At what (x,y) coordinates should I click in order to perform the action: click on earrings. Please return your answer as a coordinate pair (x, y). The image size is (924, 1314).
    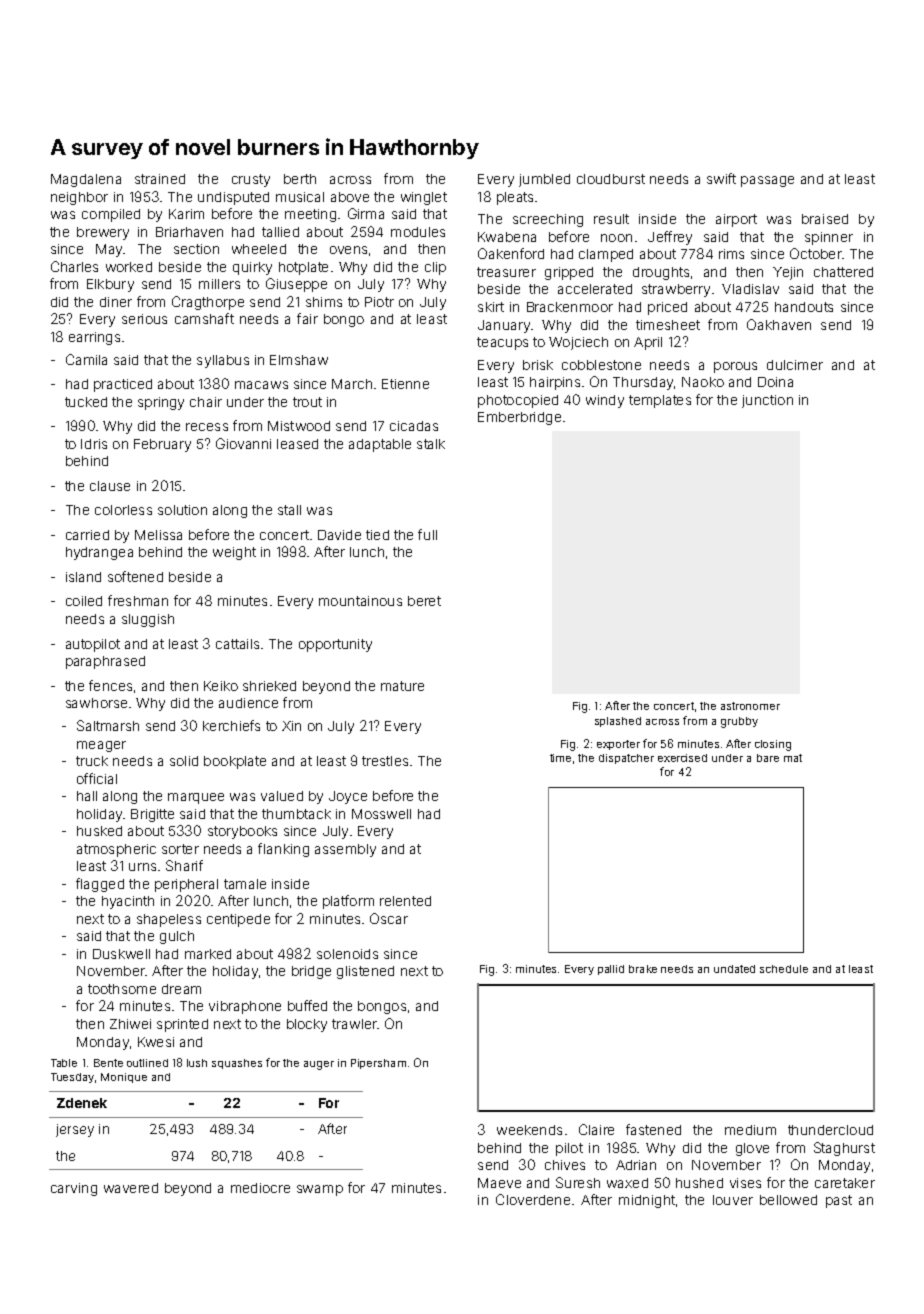
    Looking at the image, I should click on (94, 338).
